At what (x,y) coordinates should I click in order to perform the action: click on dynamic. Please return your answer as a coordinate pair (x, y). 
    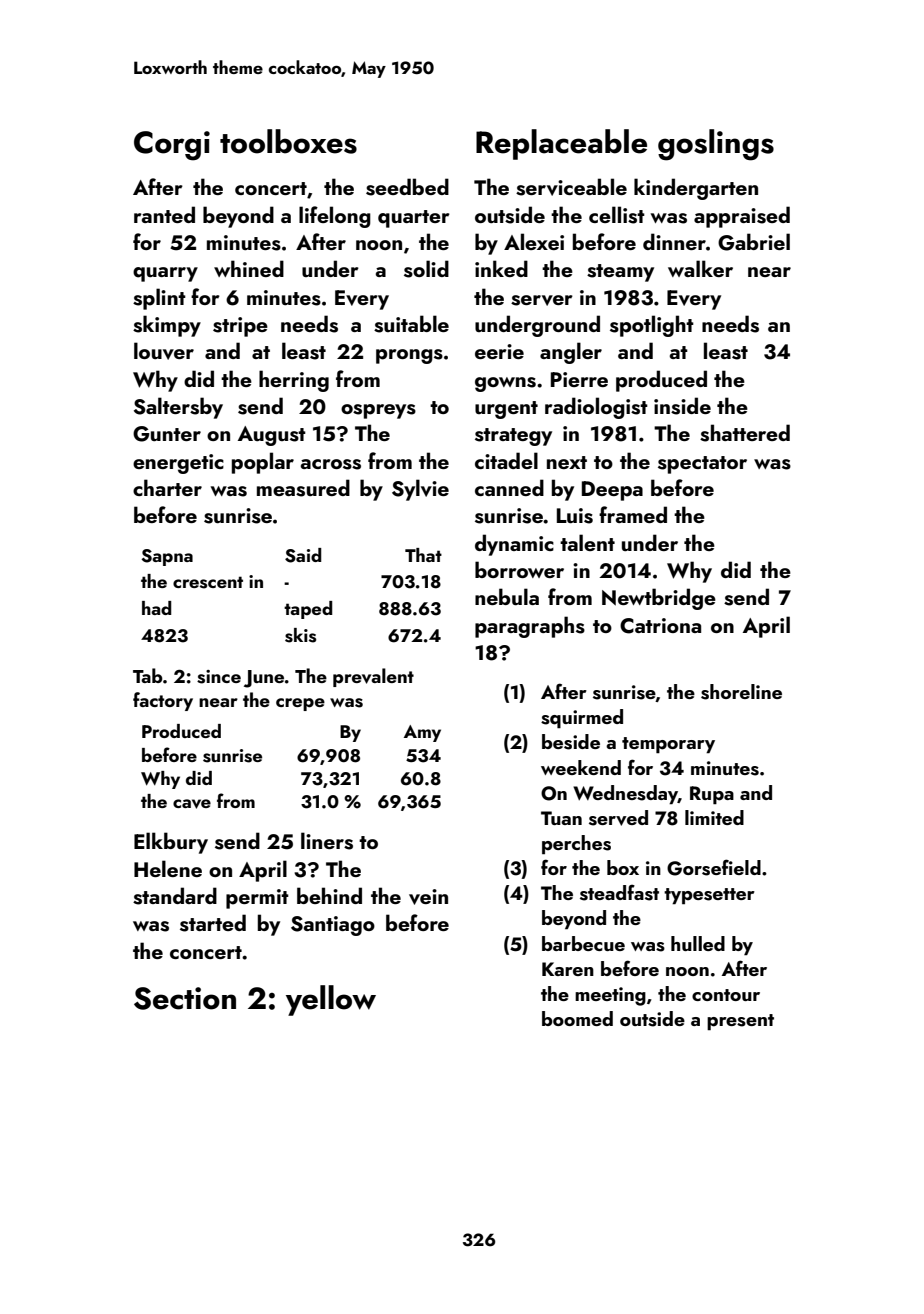
    Looking at the image, I should click on (514, 545).
